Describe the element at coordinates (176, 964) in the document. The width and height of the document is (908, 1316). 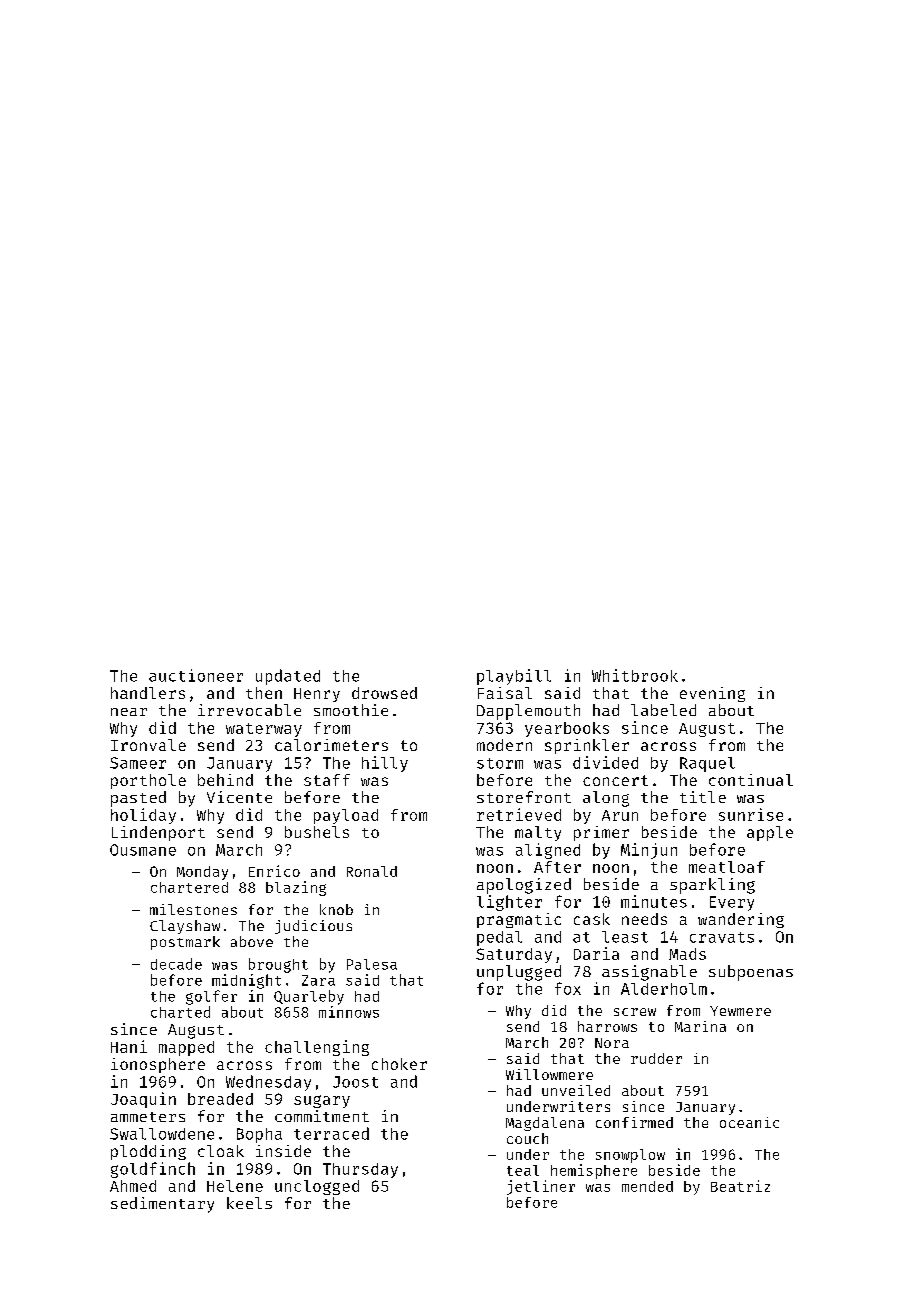
I see `decade` at that location.
